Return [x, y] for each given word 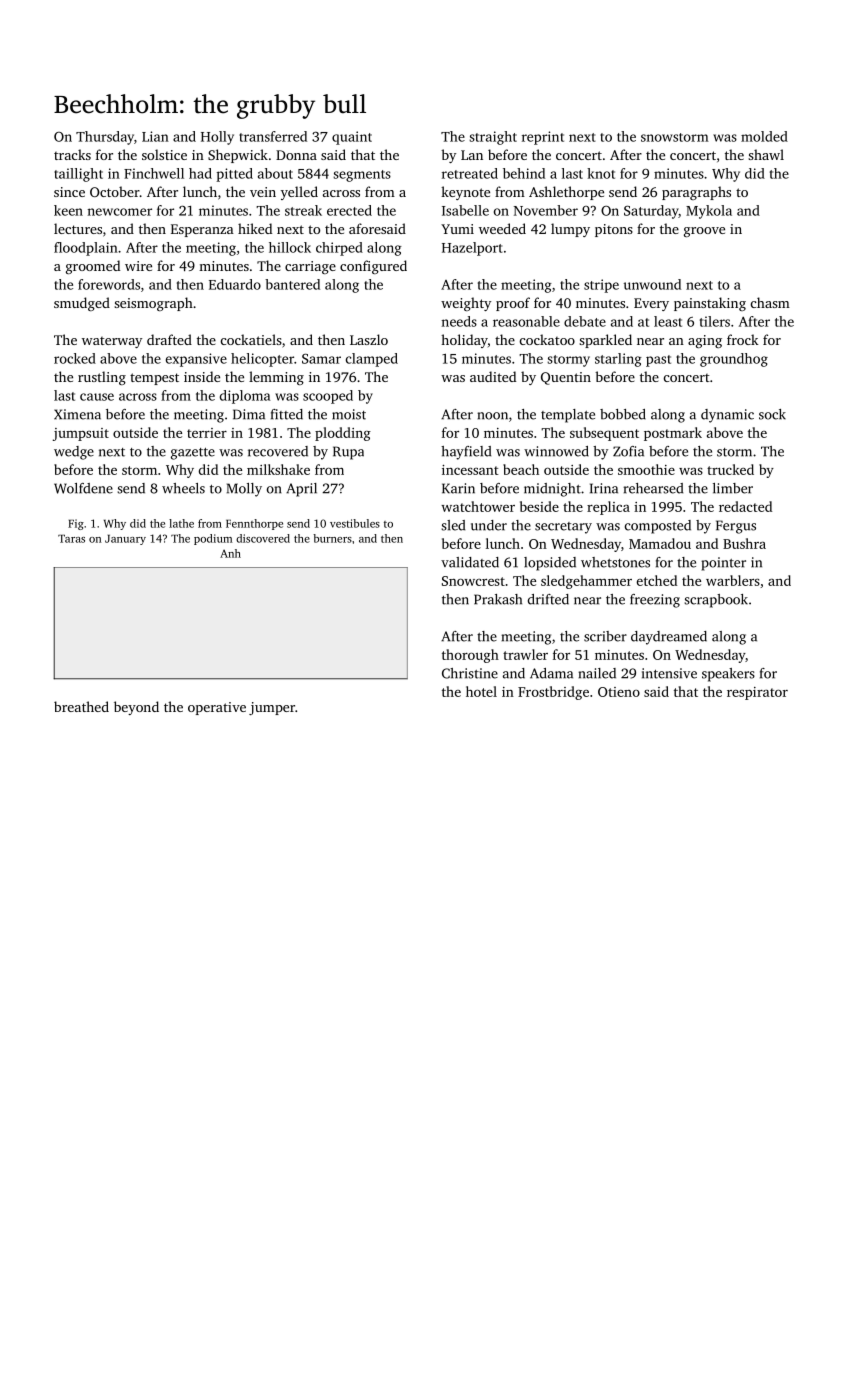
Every [651, 304]
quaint [352, 138]
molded [764, 136]
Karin [458, 488]
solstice [164, 154]
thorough [470, 656]
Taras [71, 539]
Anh [230, 553]
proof [513, 304]
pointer [723, 564]
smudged [82, 304]
